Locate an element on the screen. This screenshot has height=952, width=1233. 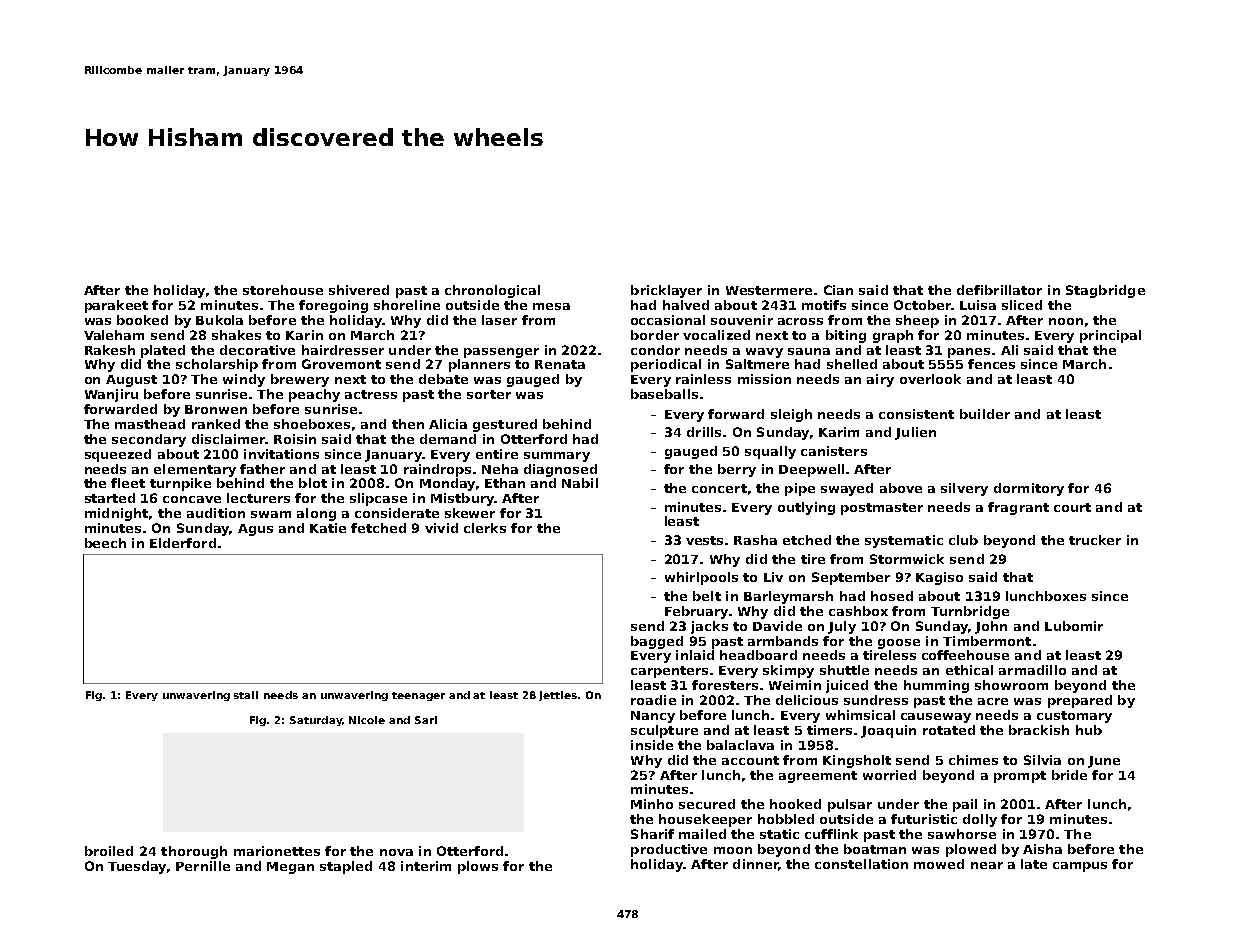
lecturers is located at coordinates (258, 498).
